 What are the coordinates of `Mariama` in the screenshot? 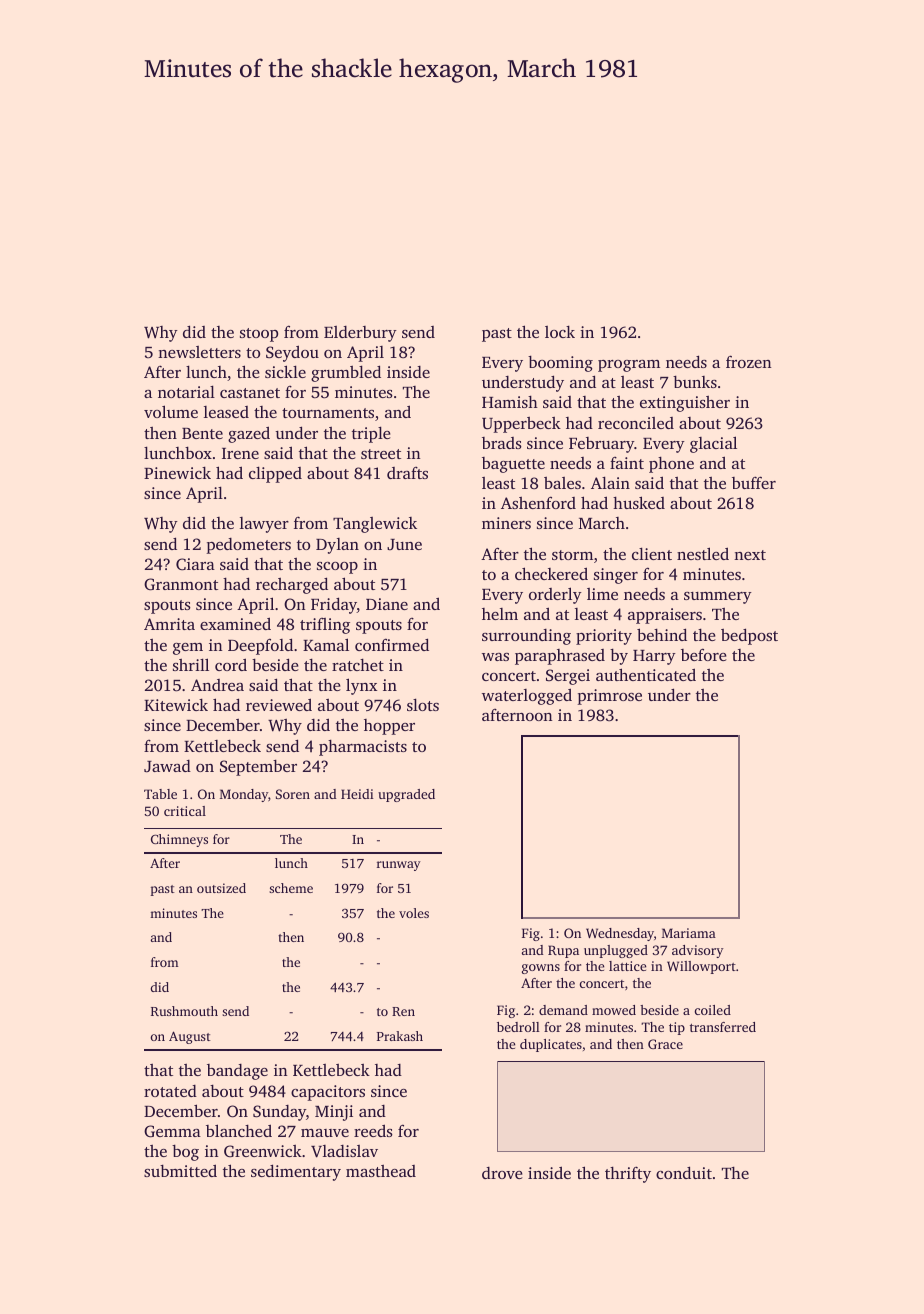 It's located at (689, 933).
